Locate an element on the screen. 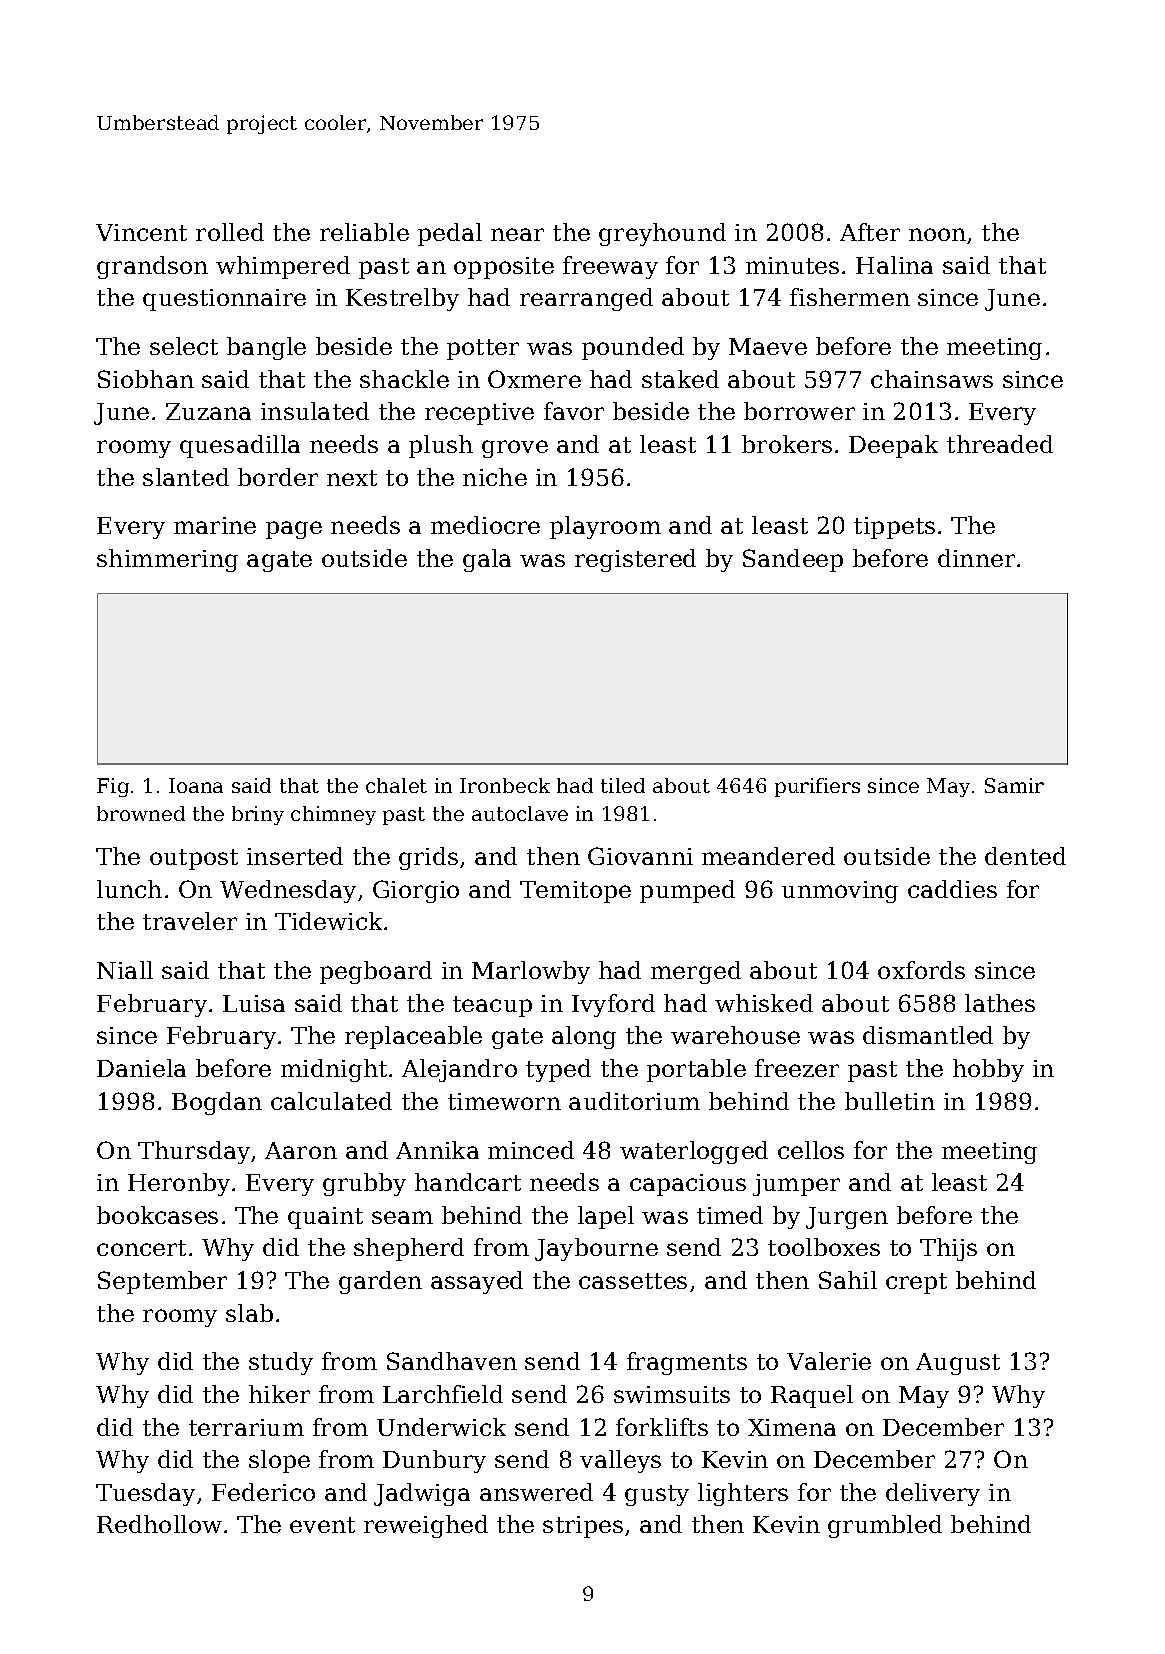 The height and width of the screenshot is (1654, 1165). stripes is located at coordinates (583, 1527).
